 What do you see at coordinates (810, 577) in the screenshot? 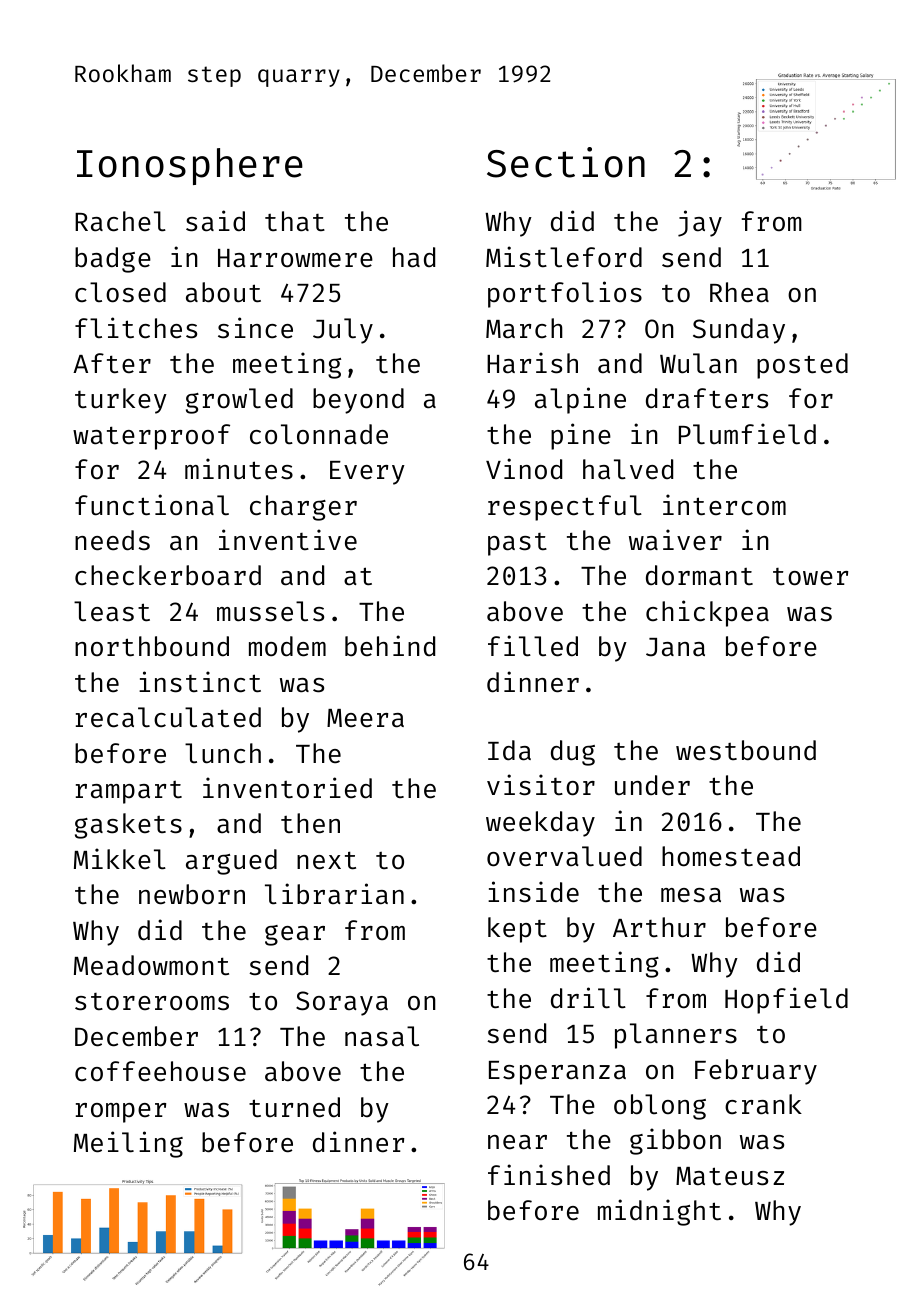
I see `tower` at bounding box center [810, 577].
